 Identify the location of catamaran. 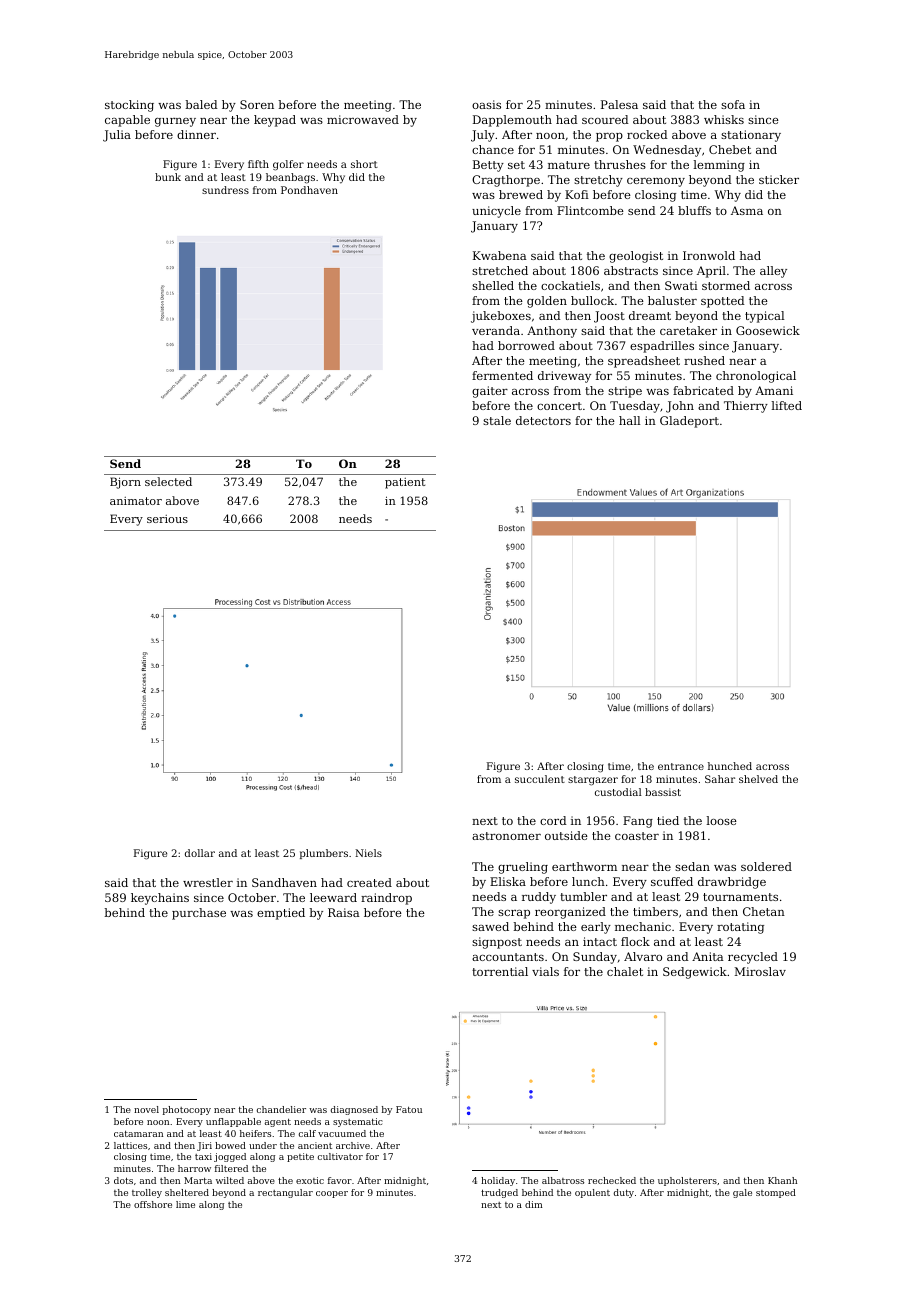
(138, 1134).
